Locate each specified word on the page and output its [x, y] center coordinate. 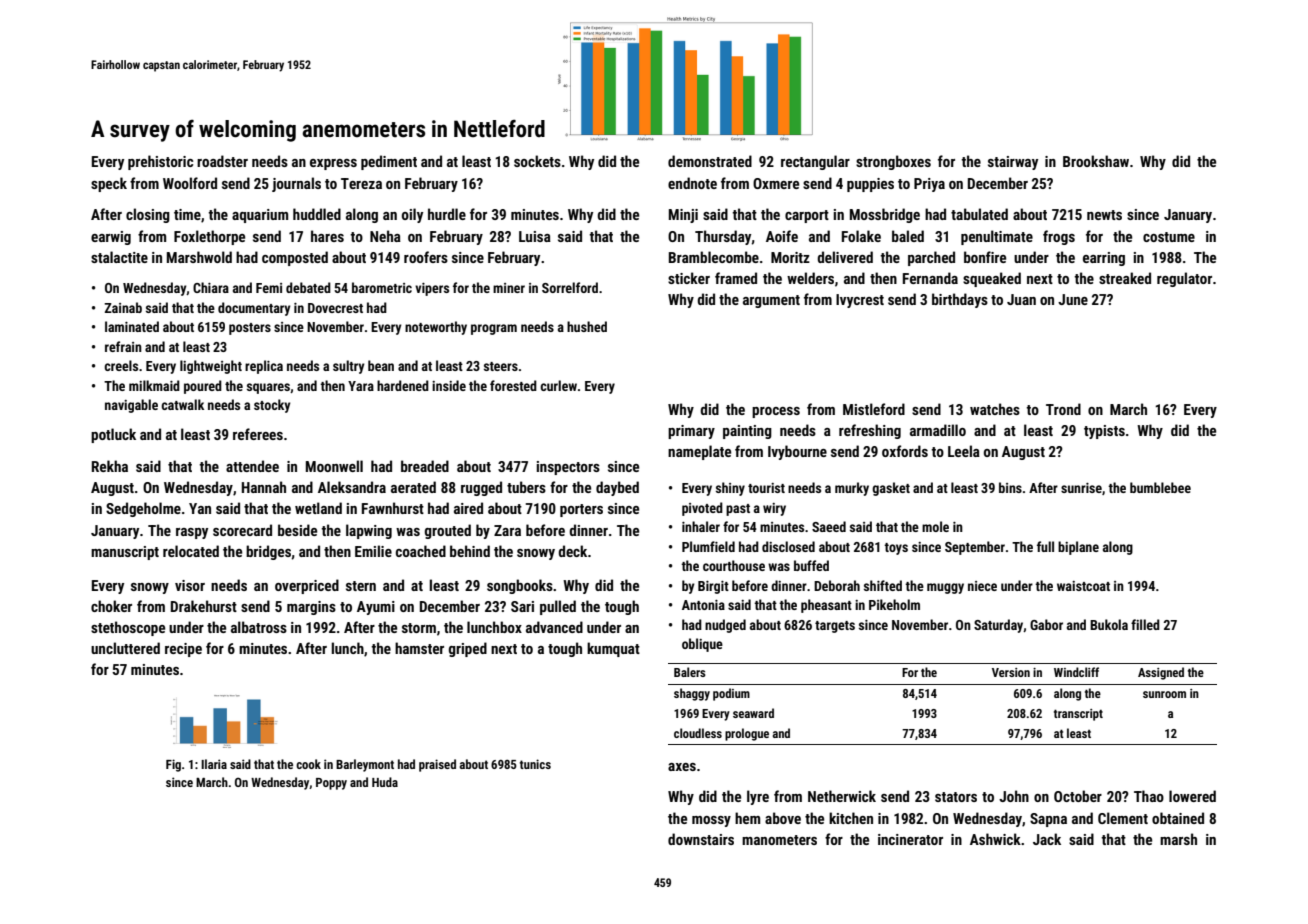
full [1045, 546]
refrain [123, 346]
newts [1104, 215]
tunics [535, 764]
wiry [774, 509]
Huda [385, 782]
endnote [692, 183]
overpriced [307, 586]
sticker [689, 278]
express [333, 164]
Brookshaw [1096, 161]
